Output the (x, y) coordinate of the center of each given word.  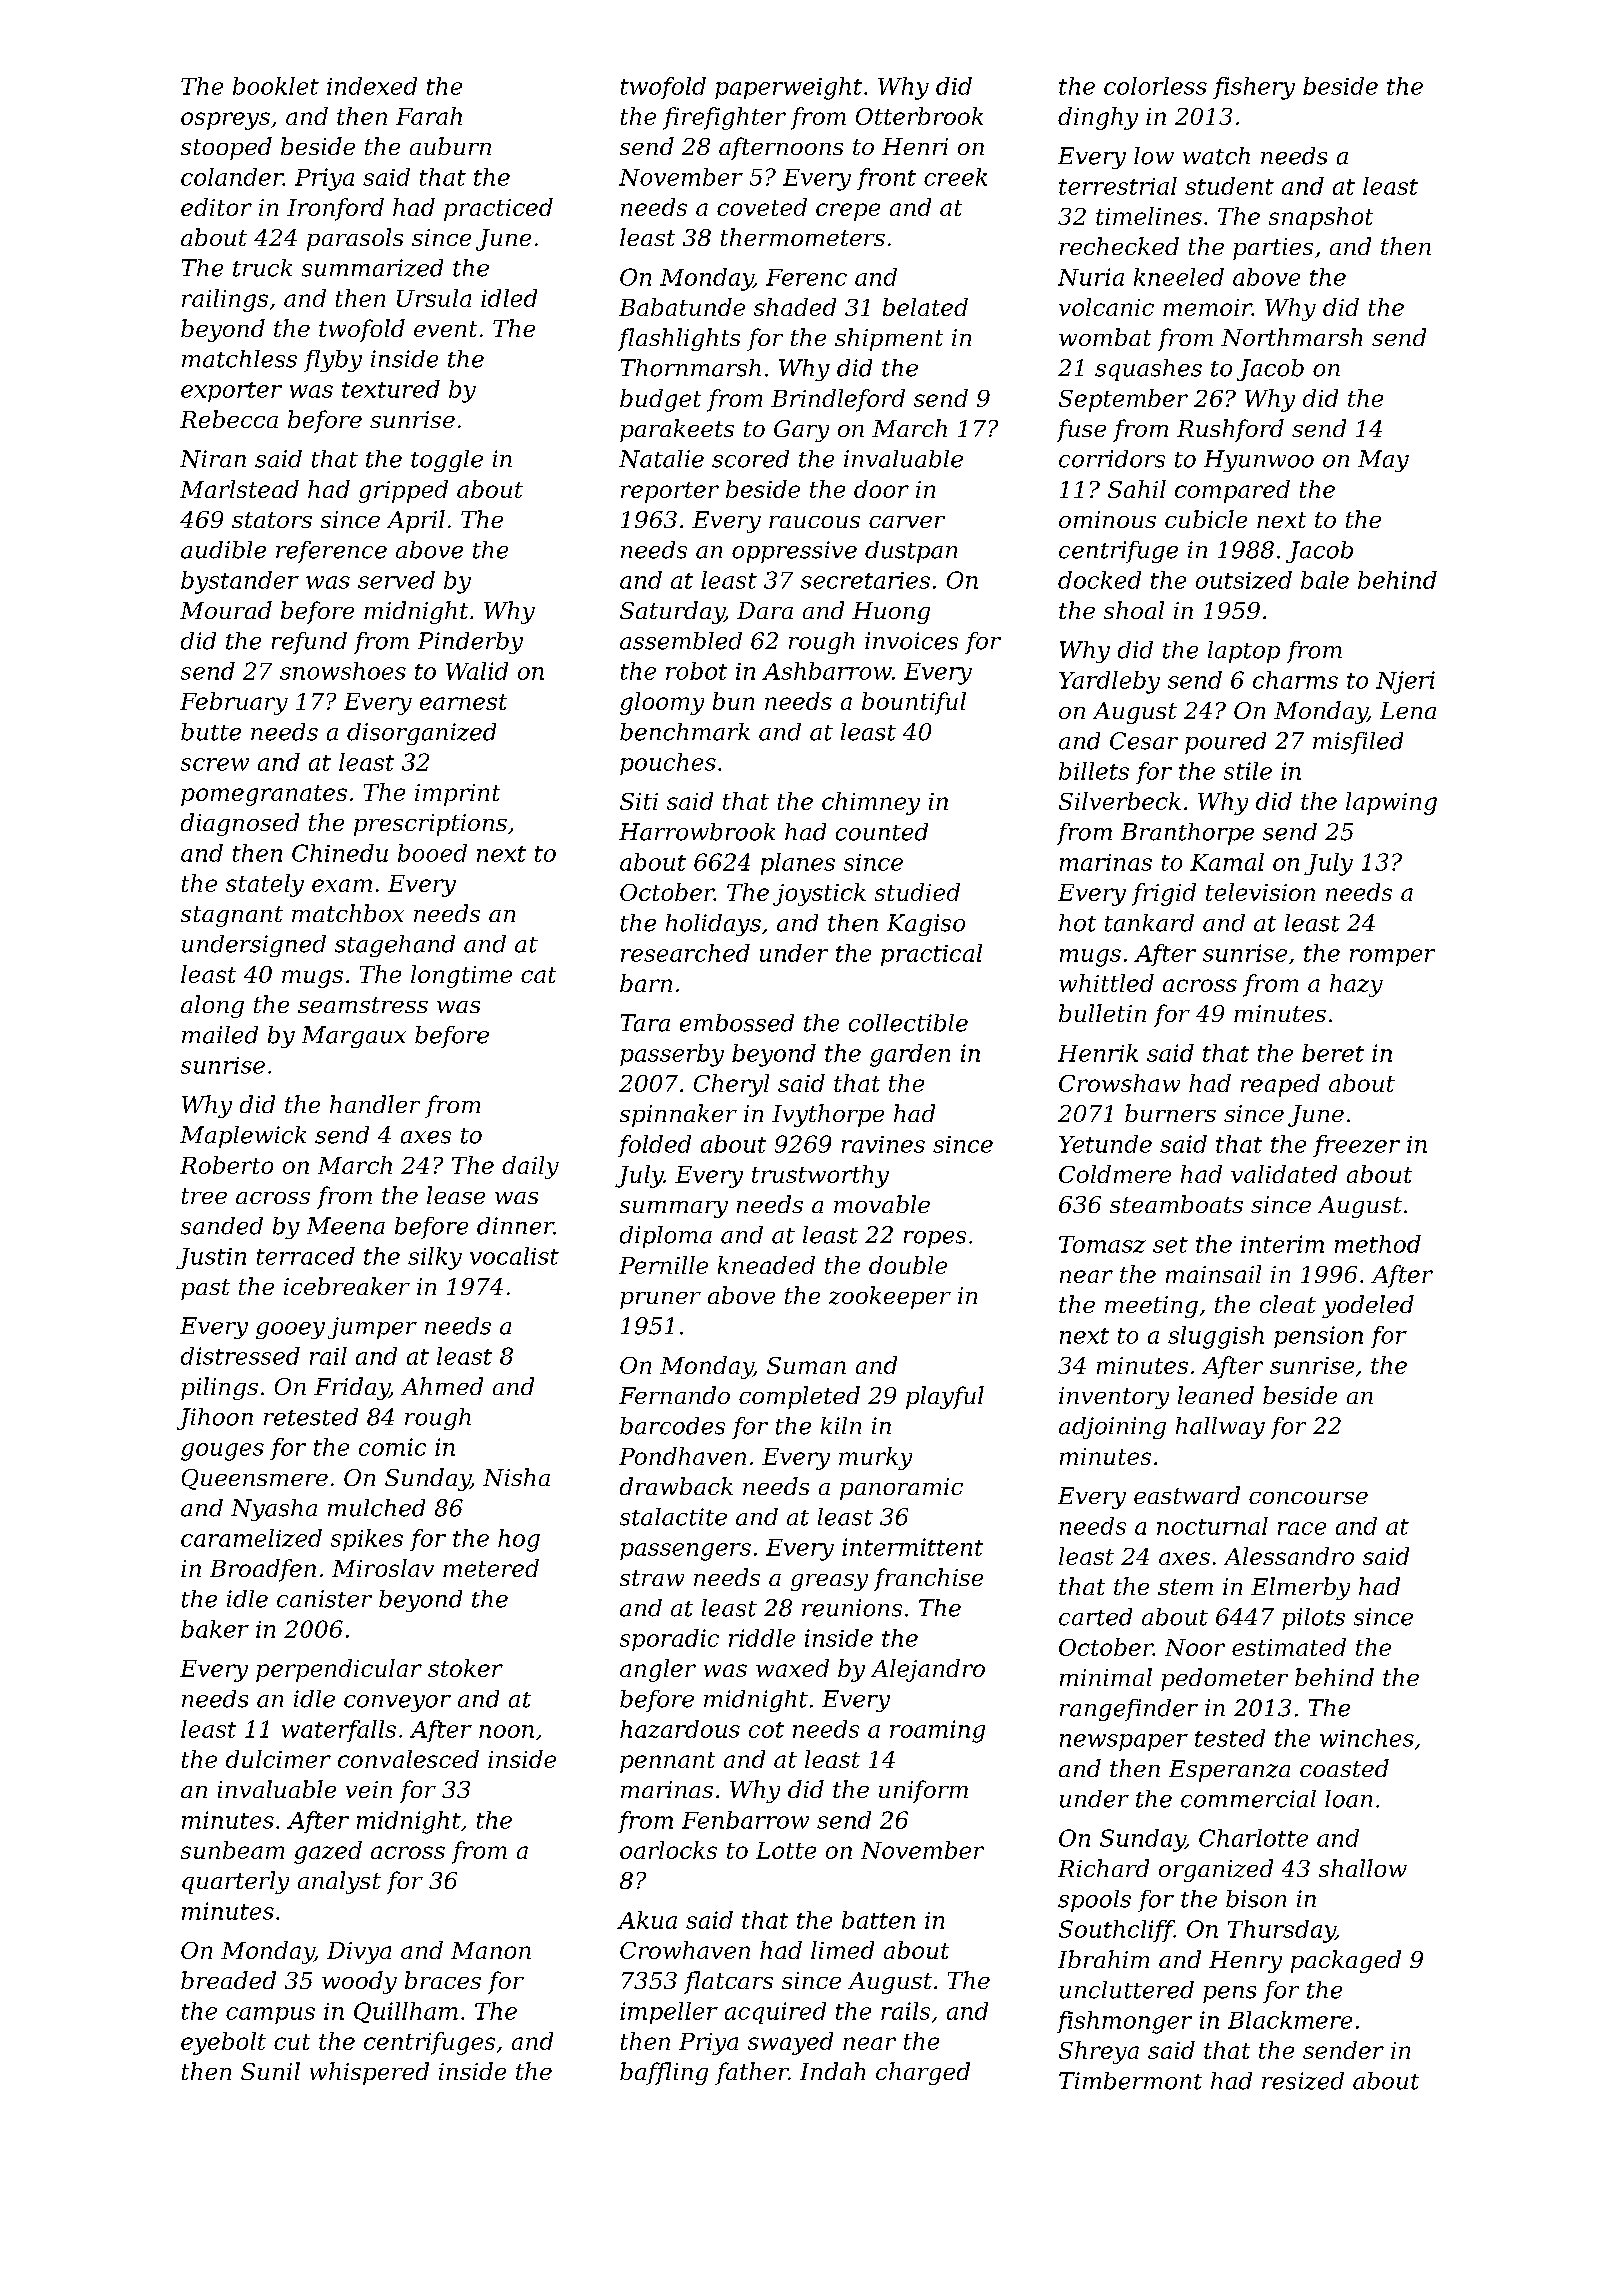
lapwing (1391, 803)
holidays (713, 925)
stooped (226, 148)
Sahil (1137, 489)
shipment (889, 339)
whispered (369, 2073)
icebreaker (347, 1286)
